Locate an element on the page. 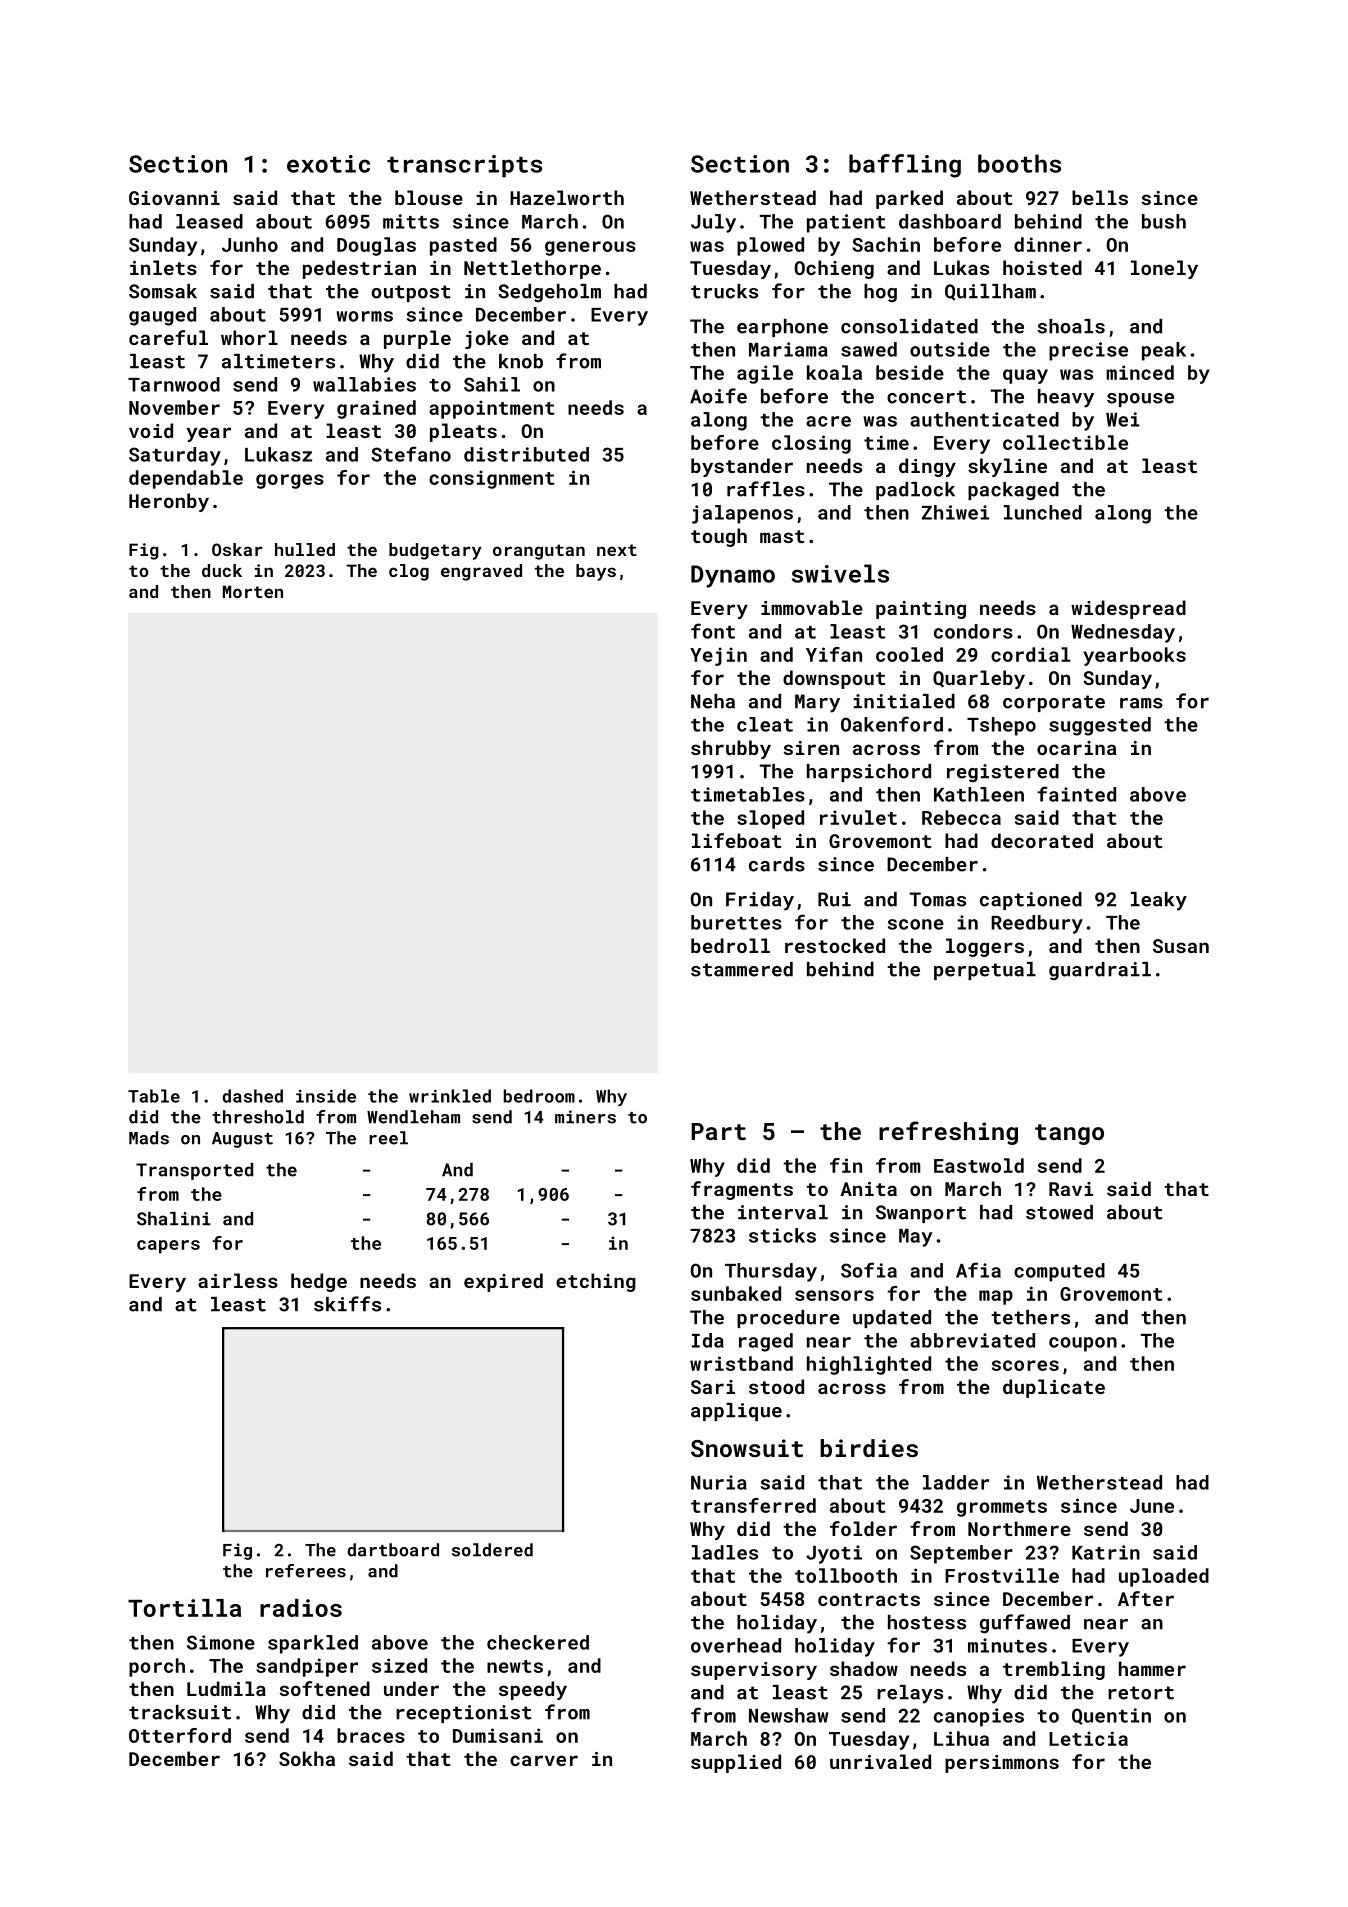 The height and width of the image is (1907, 1348). Sokha is located at coordinates (307, 1758).
